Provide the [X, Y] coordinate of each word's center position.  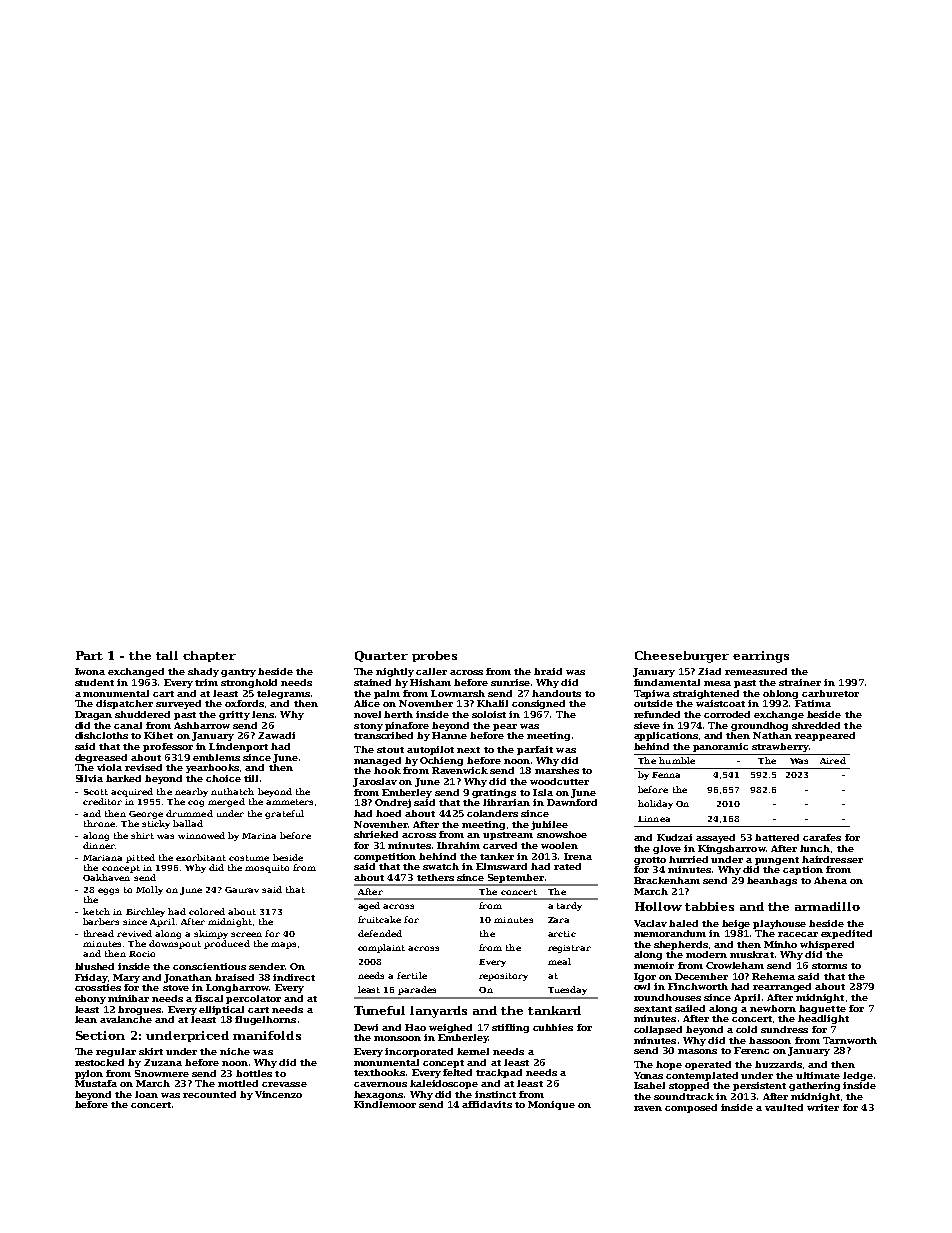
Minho [780, 944]
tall [167, 655]
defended [380, 933]
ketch [96, 911]
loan [146, 1094]
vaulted [784, 1107]
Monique [551, 1105]
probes [434, 656]
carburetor [830, 693]
